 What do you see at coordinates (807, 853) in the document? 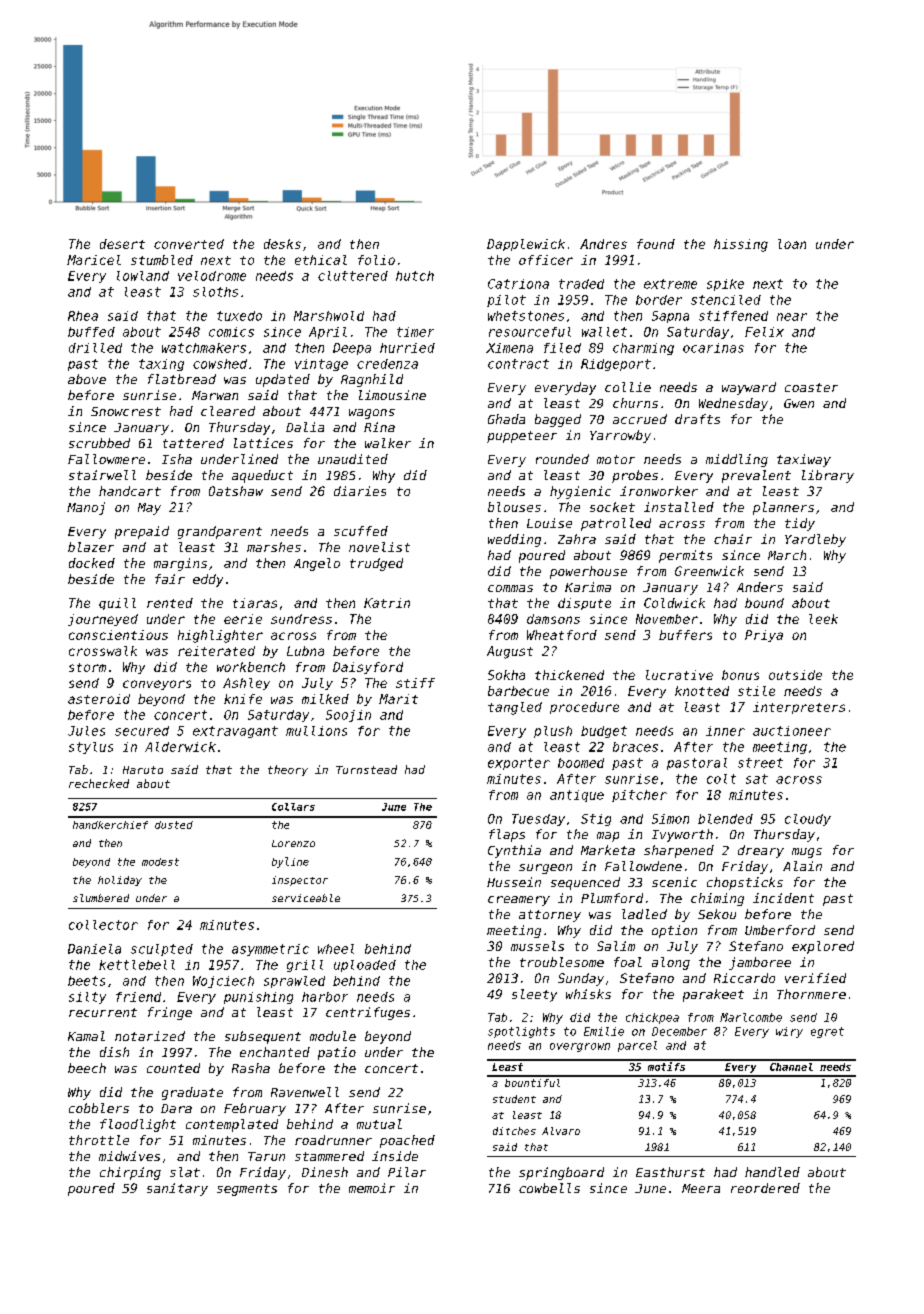
I see `mugs` at bounding box center [807, 853].
